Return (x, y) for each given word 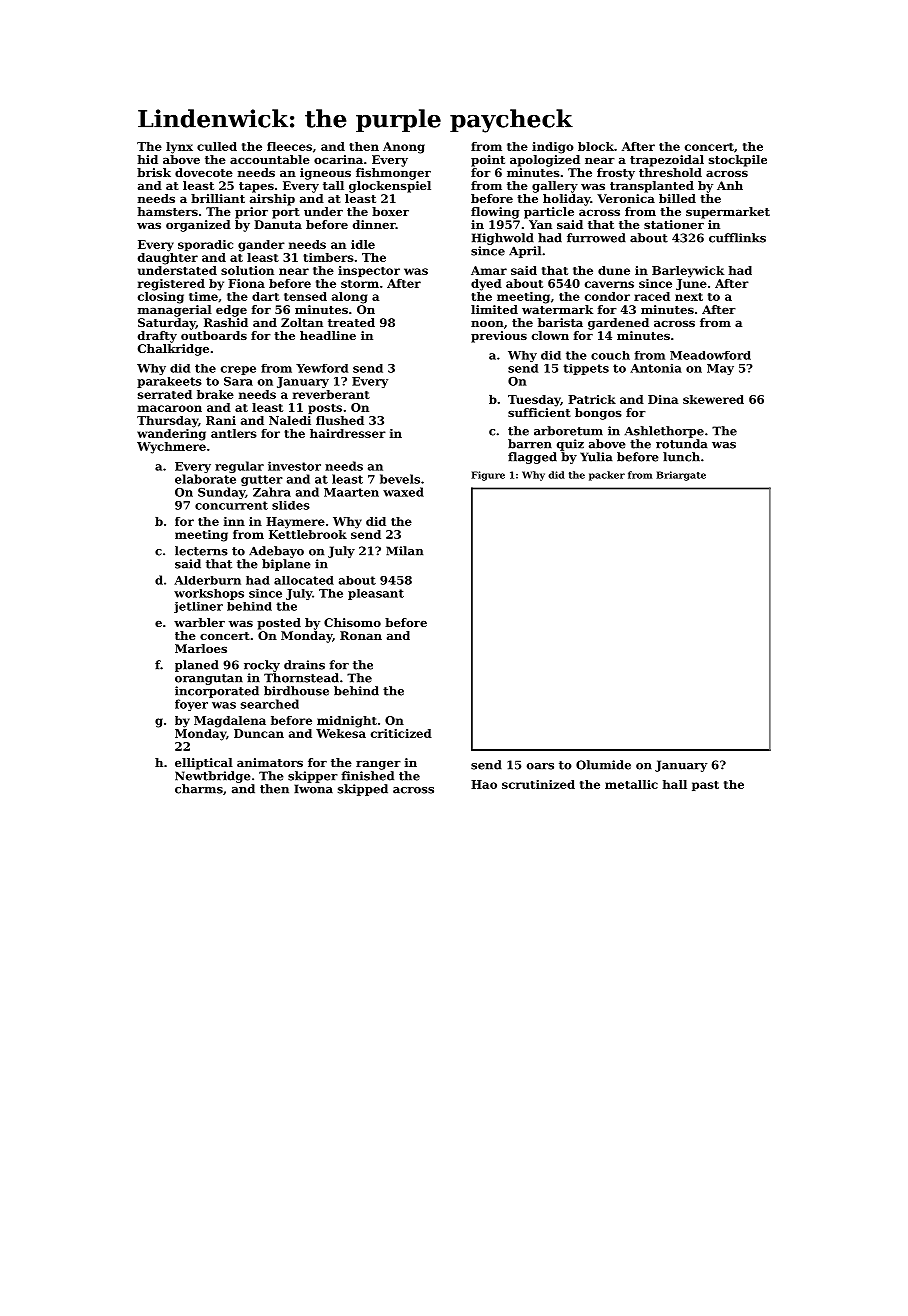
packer (607, 476)
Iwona (313, 789)
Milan (404, 551)
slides (291, 505)
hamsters (167, 211)
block (596, 146)
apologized (545, 161)
